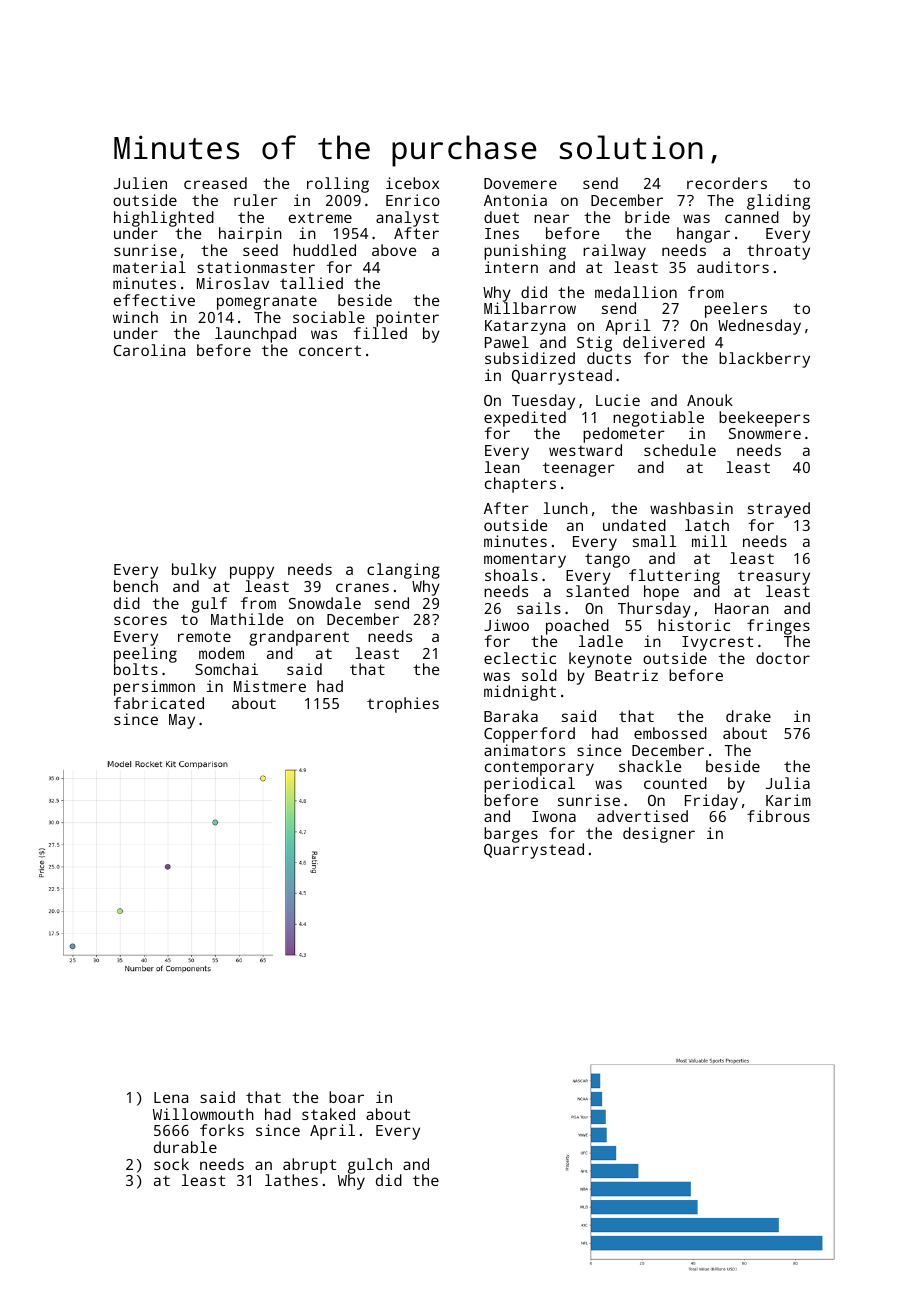  What do you see at coordinates (203, 1114) in the screenshot?
I see `Willowmouth` at bounding box center [203, 1114].
